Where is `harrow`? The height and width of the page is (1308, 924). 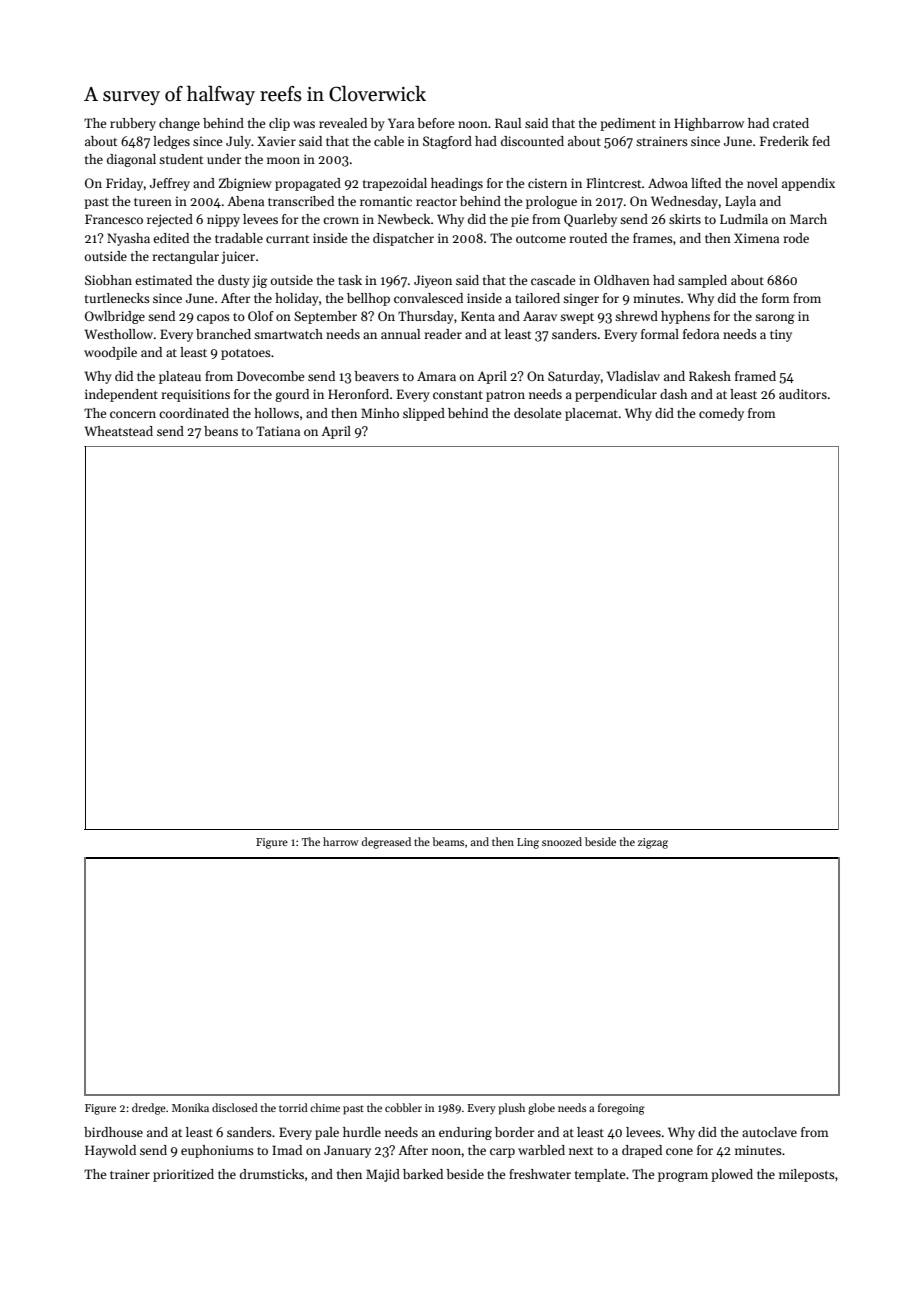
harrow is located at coordinates (341, 841).
